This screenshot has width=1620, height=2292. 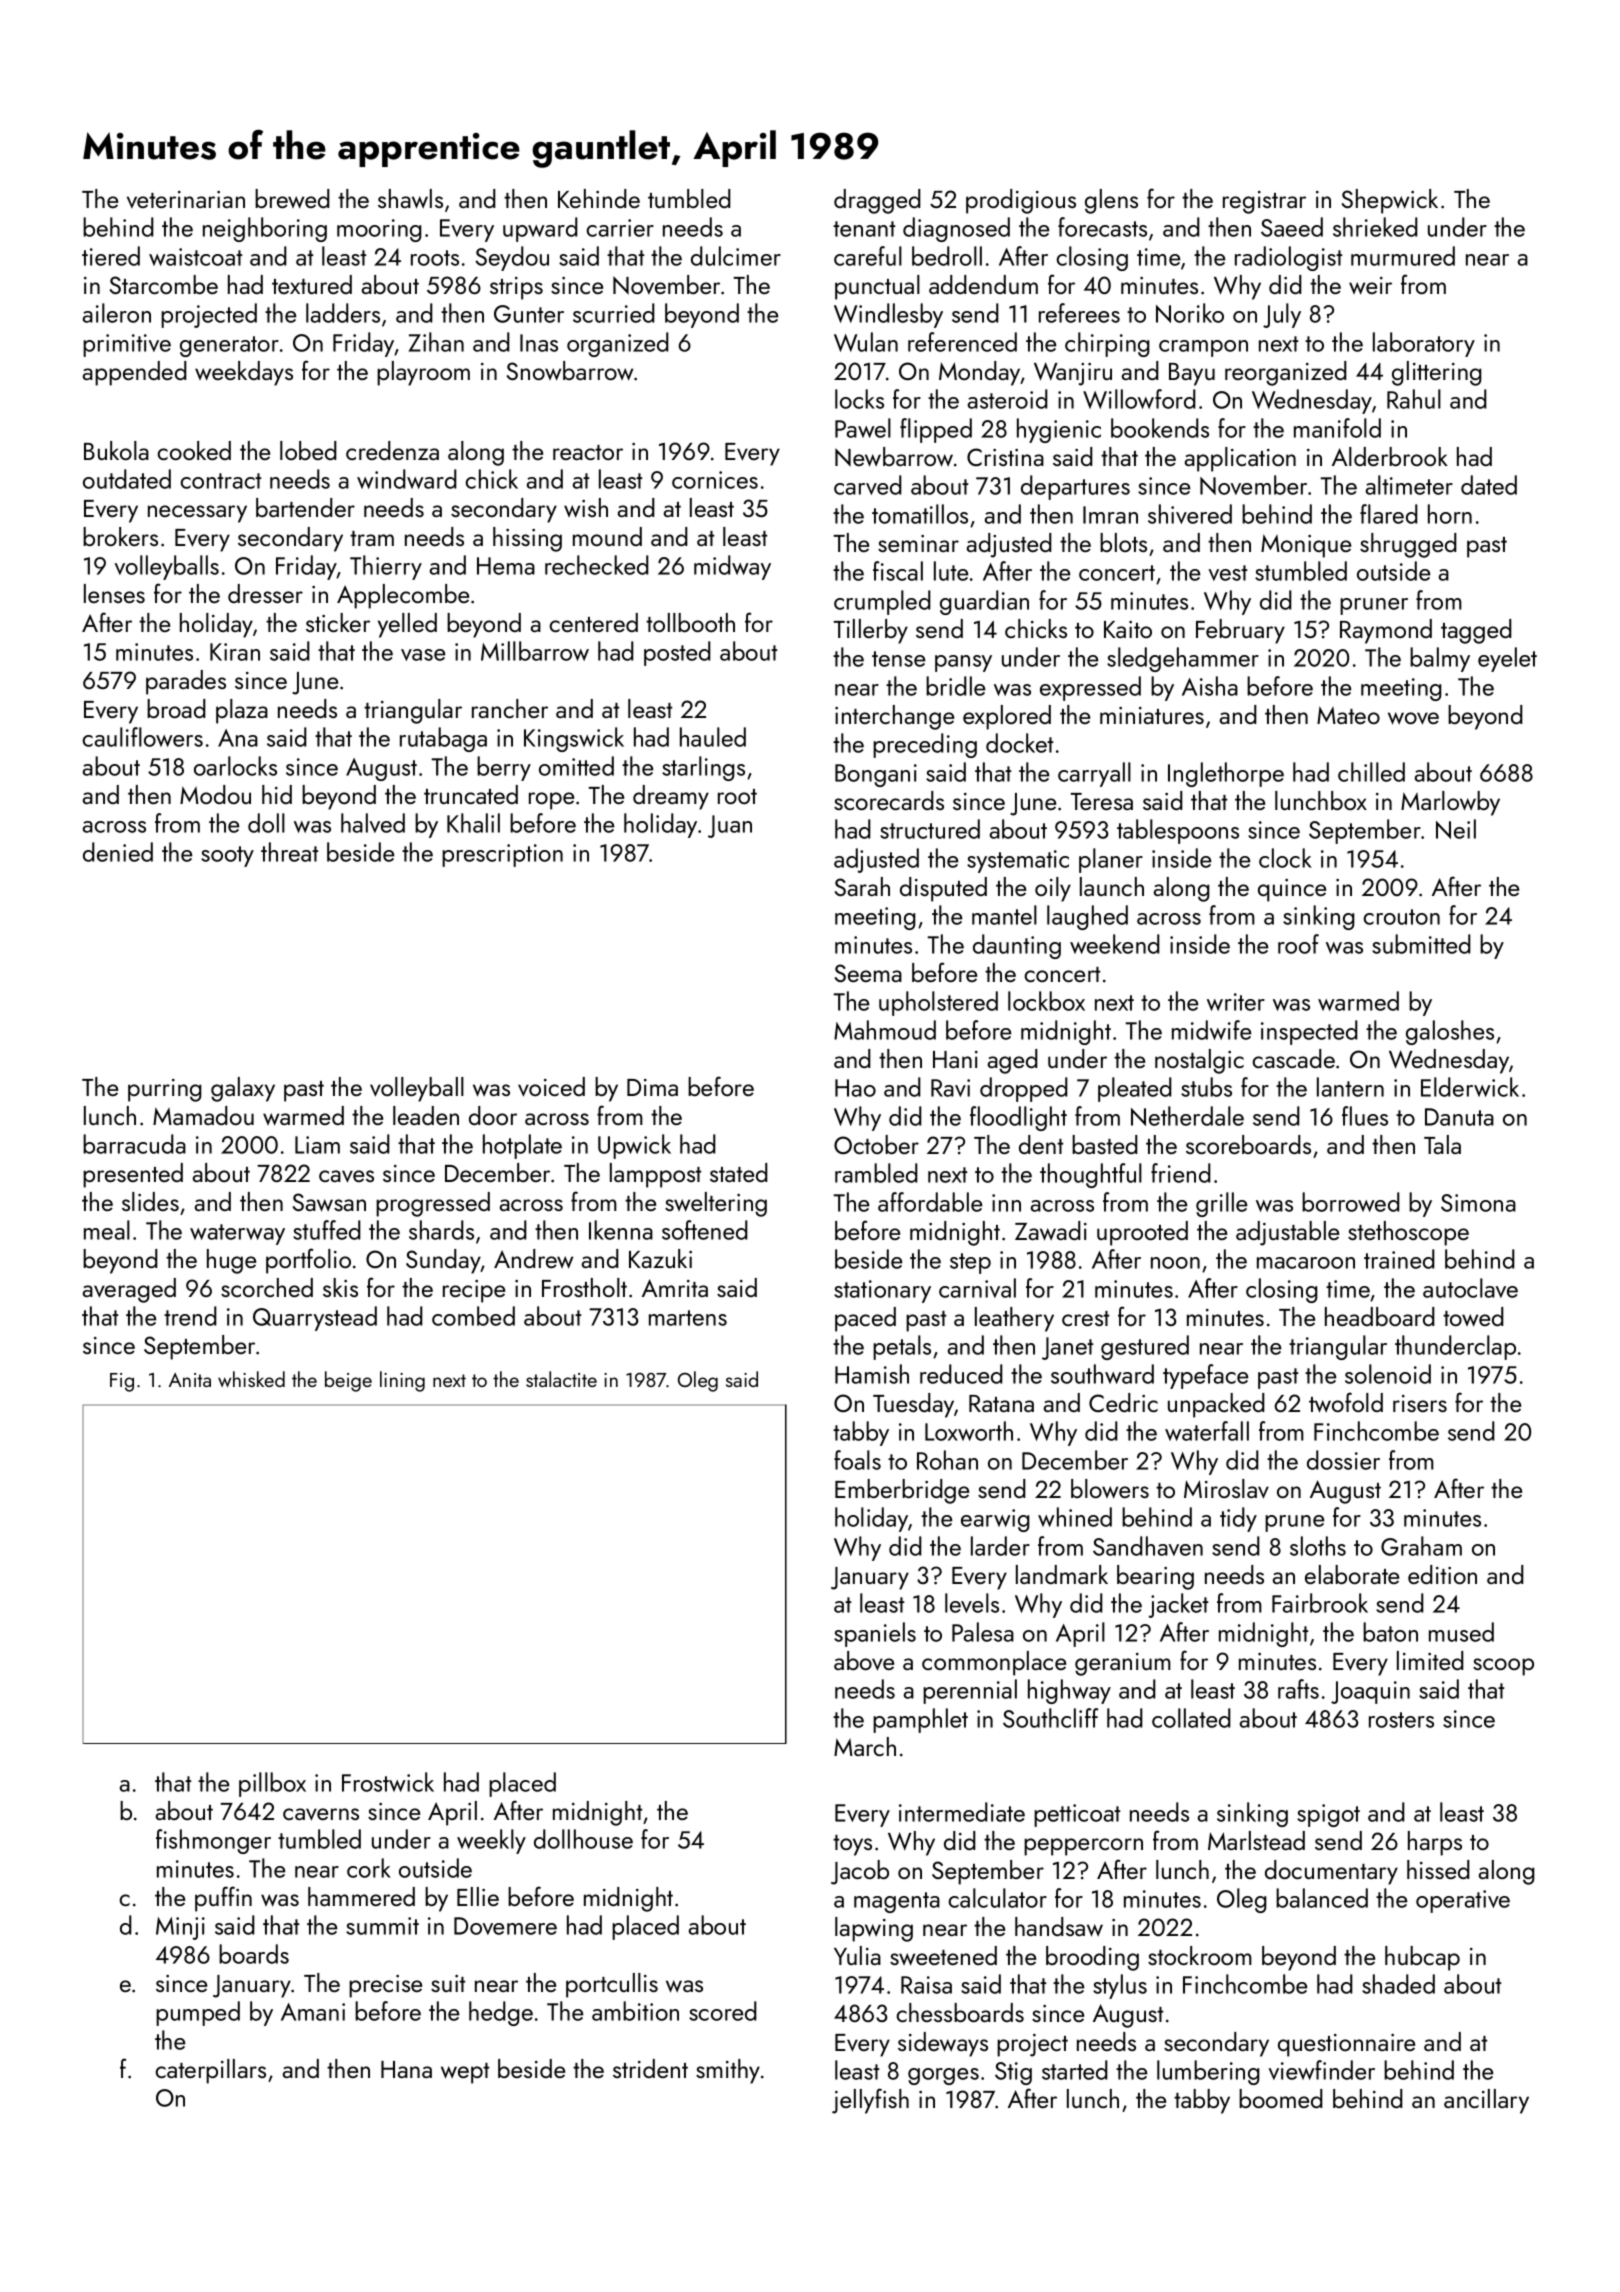 What do you see at coordinates (448, 1983) in the screenshot?
I see `suit` at bounding box center [448, 1983].
